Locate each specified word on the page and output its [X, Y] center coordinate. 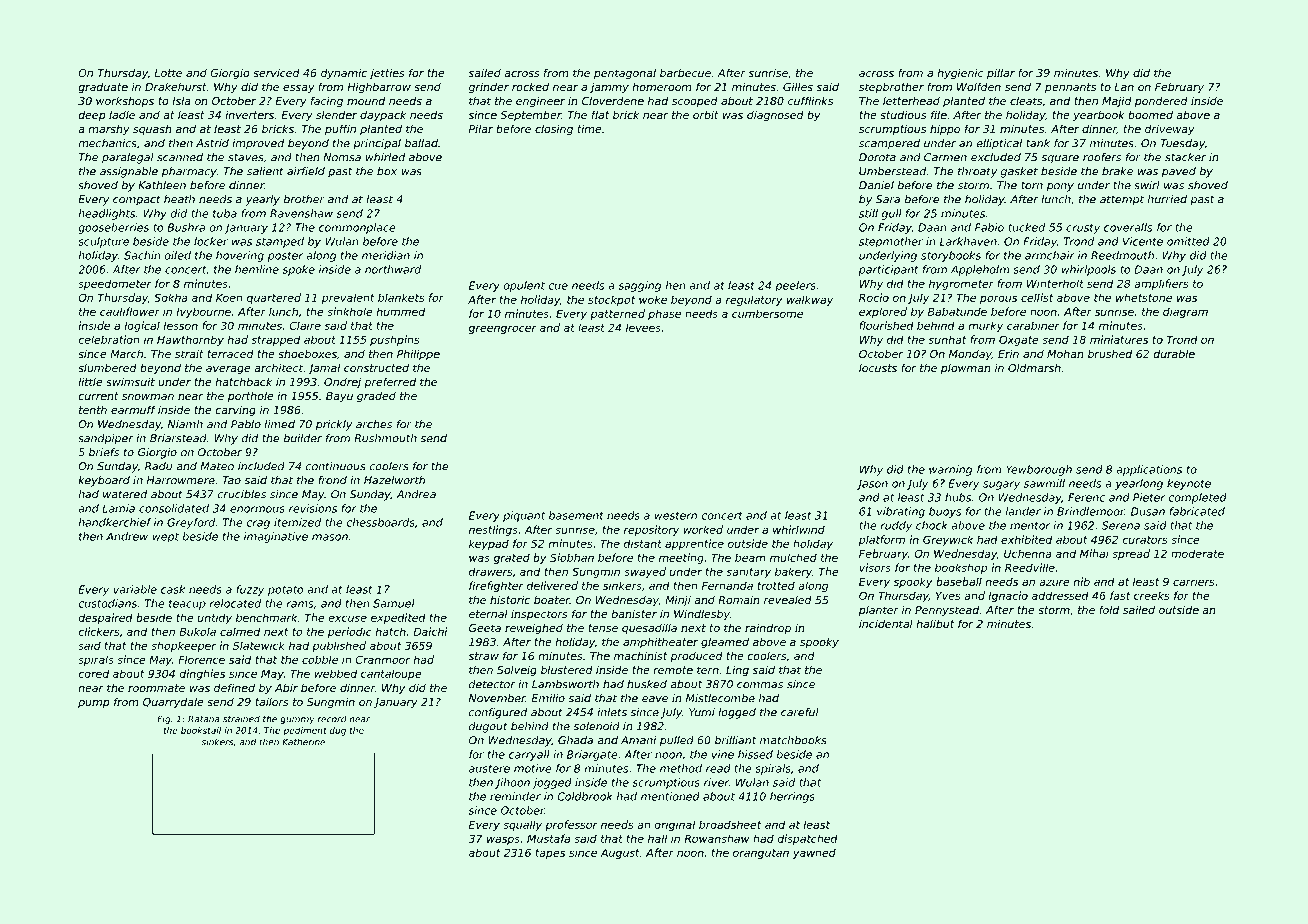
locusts [878, 367]
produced [696, 656]
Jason [872, 484]
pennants [1070, 88]
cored [93, 673]
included [261, 466]
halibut [935, 623]
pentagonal [625, 74]
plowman [966, 368]
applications [1149, 470]
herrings [792, 797]
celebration [109, 339]
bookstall [201, 730]
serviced [276, 72]
